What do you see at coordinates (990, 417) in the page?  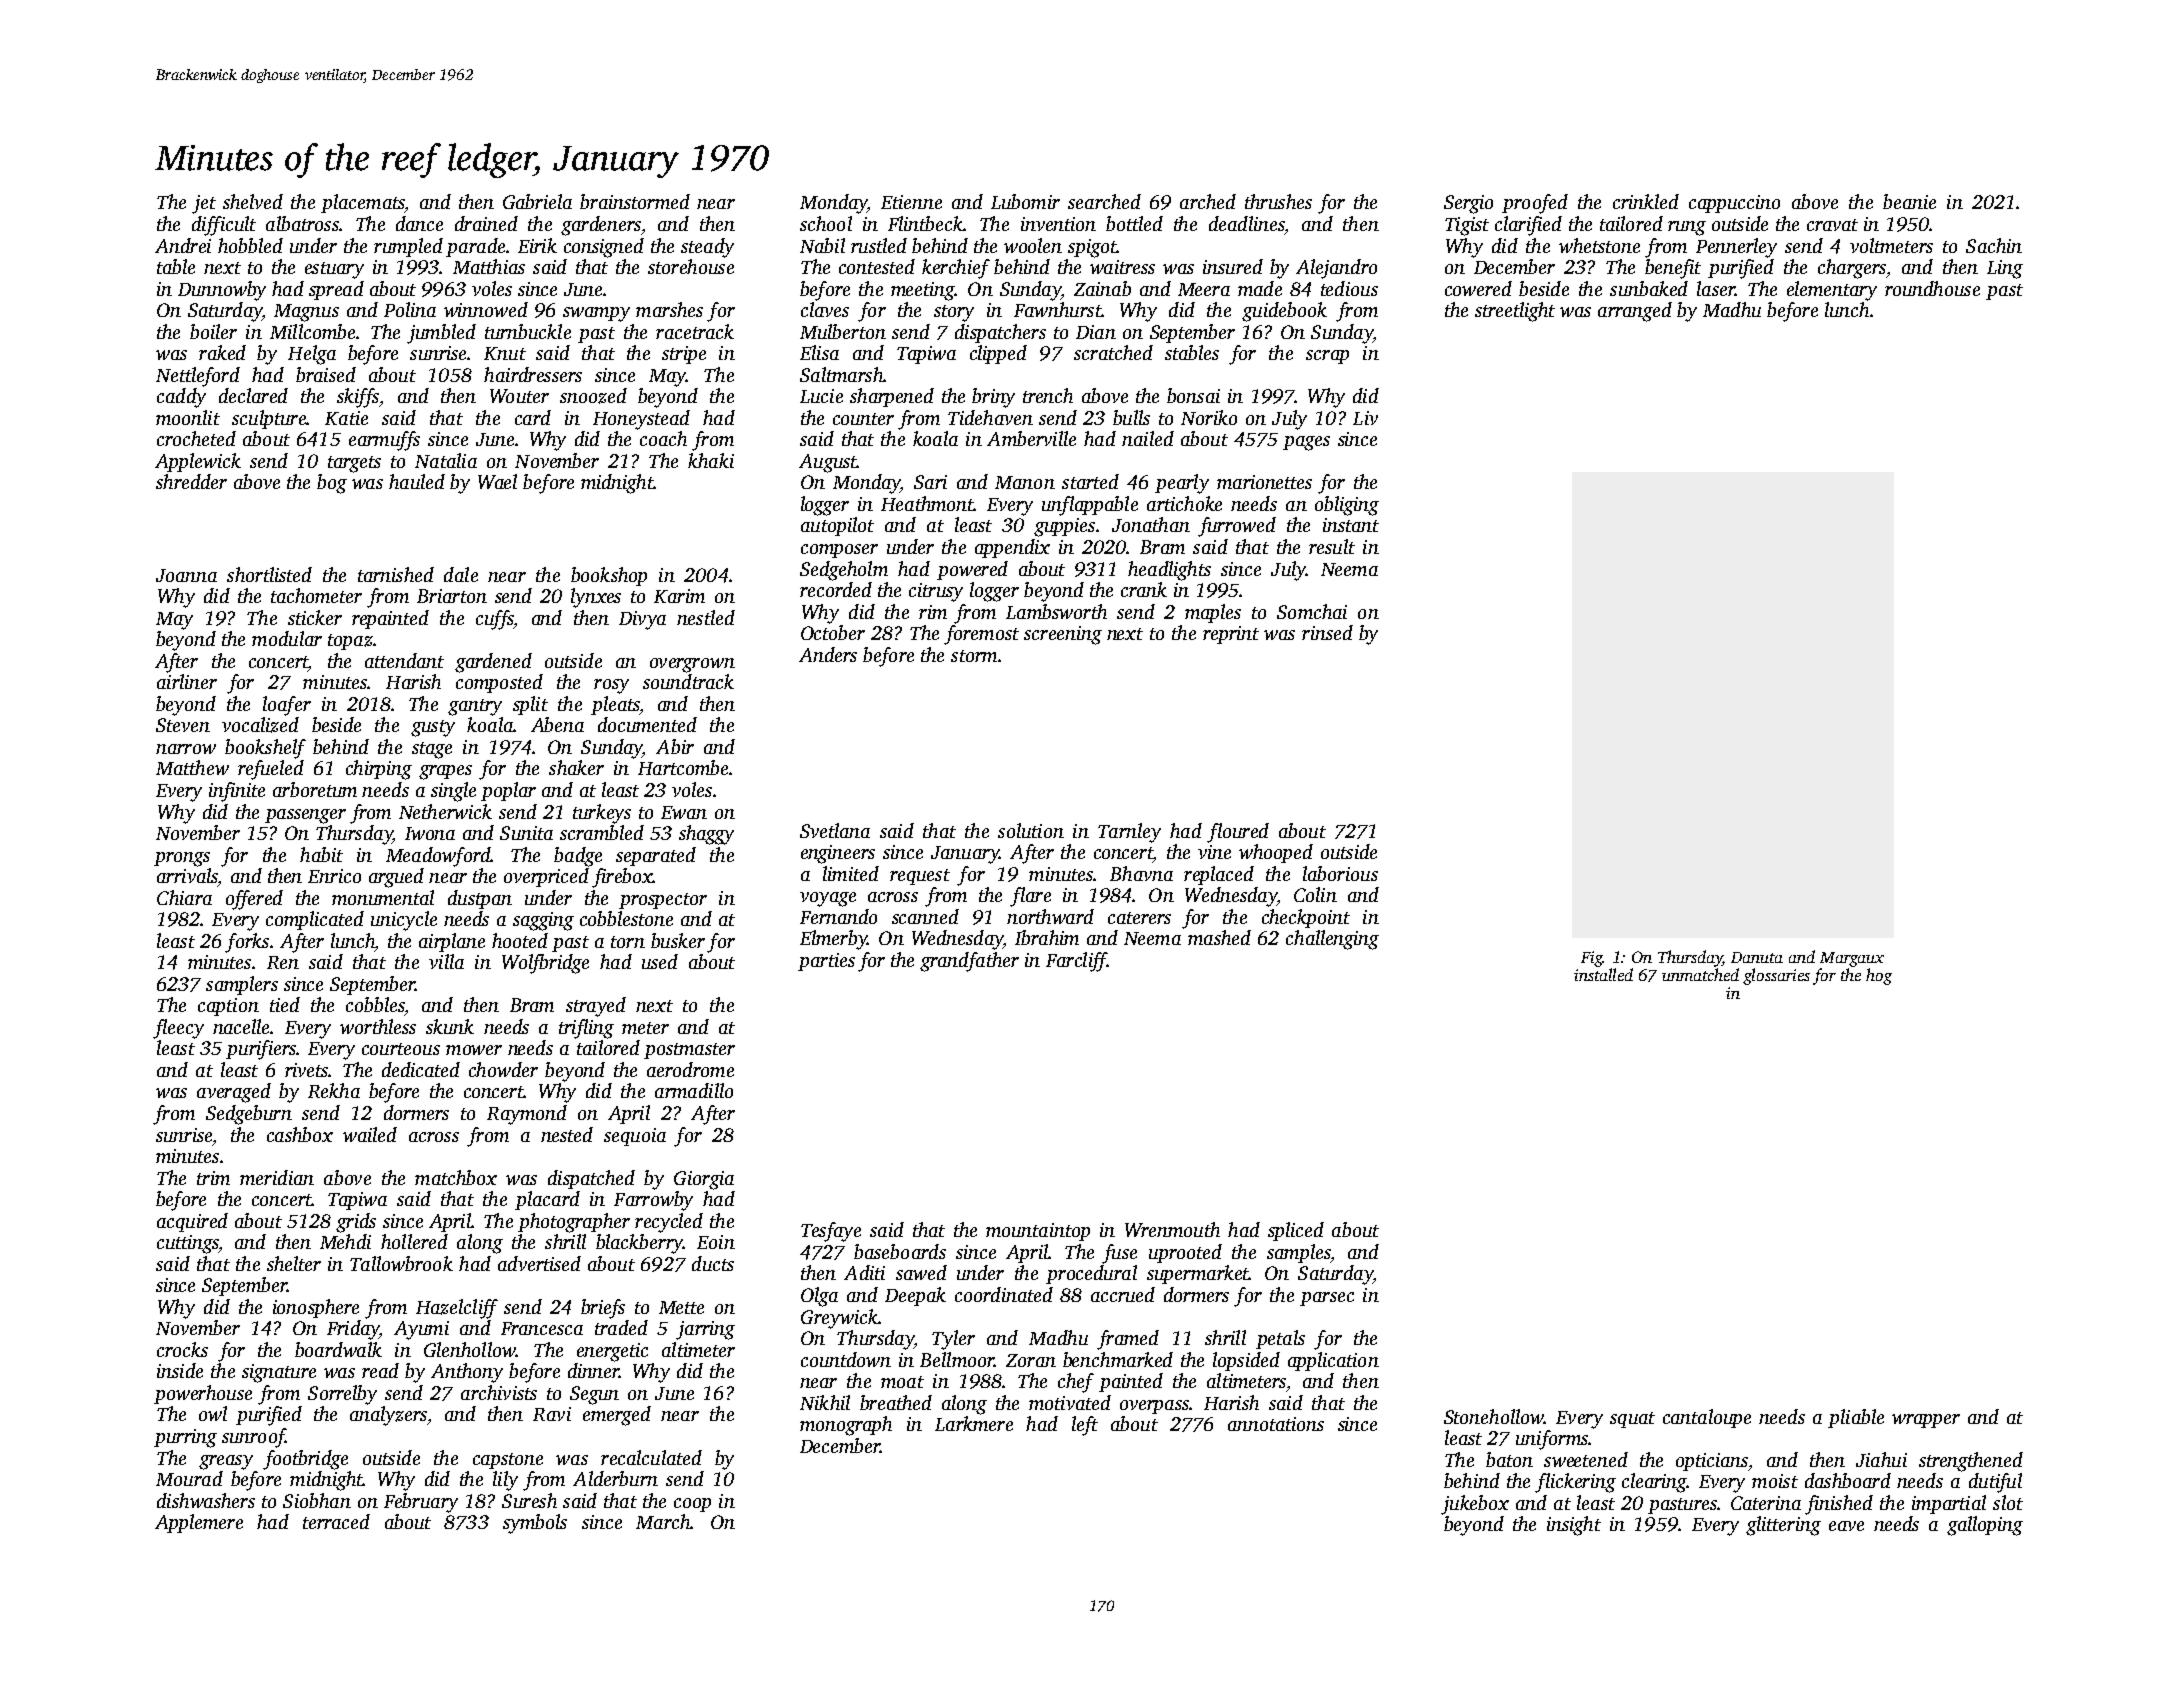 I see `Tidehaven` at bounding box center [990, 417].
